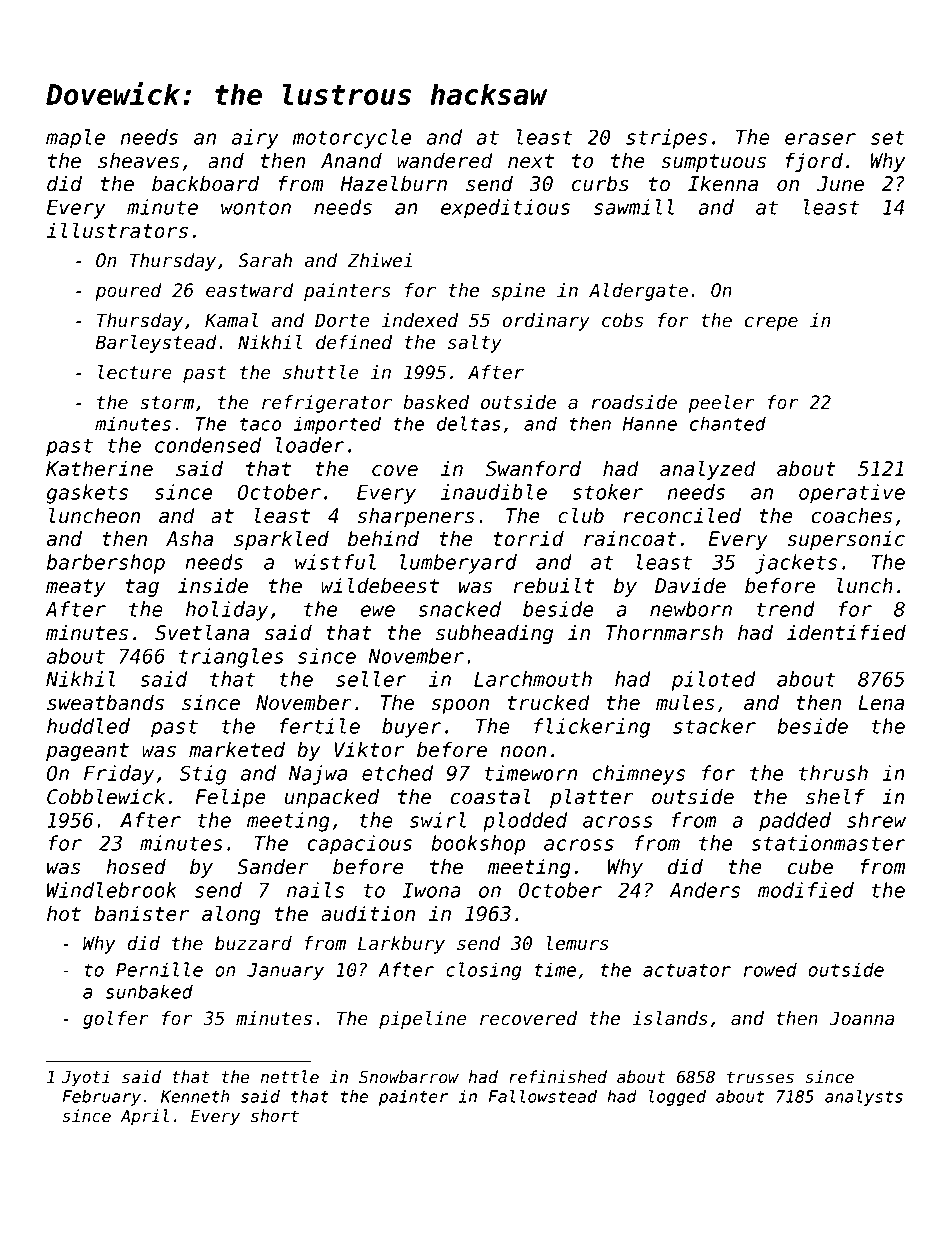 The image size is (952, 1233). Describe the element at coordinates (531, 161) in the document. I see `next` at that location.
